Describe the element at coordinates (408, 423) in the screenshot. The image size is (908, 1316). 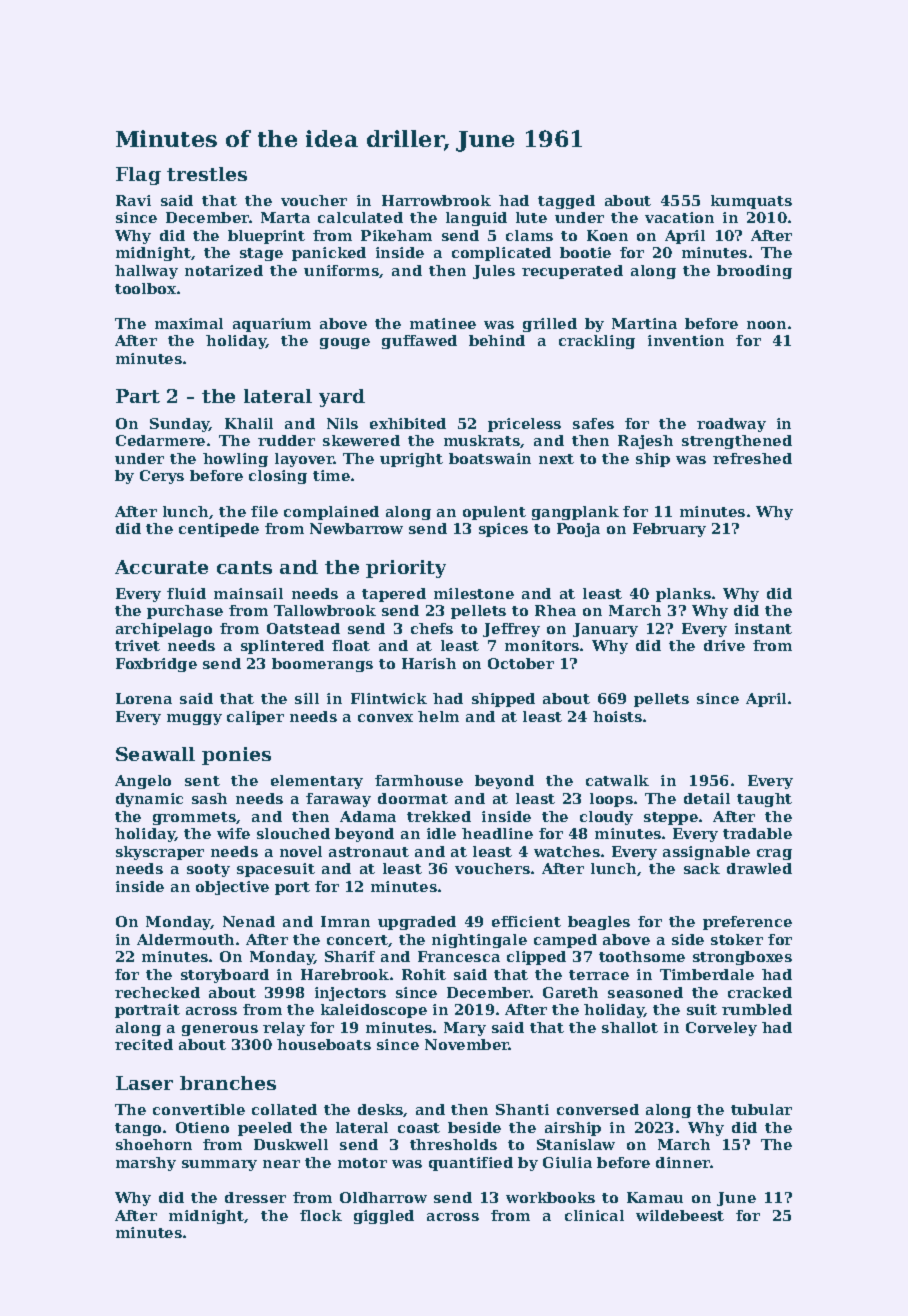
I see `exhibited` at that location.
